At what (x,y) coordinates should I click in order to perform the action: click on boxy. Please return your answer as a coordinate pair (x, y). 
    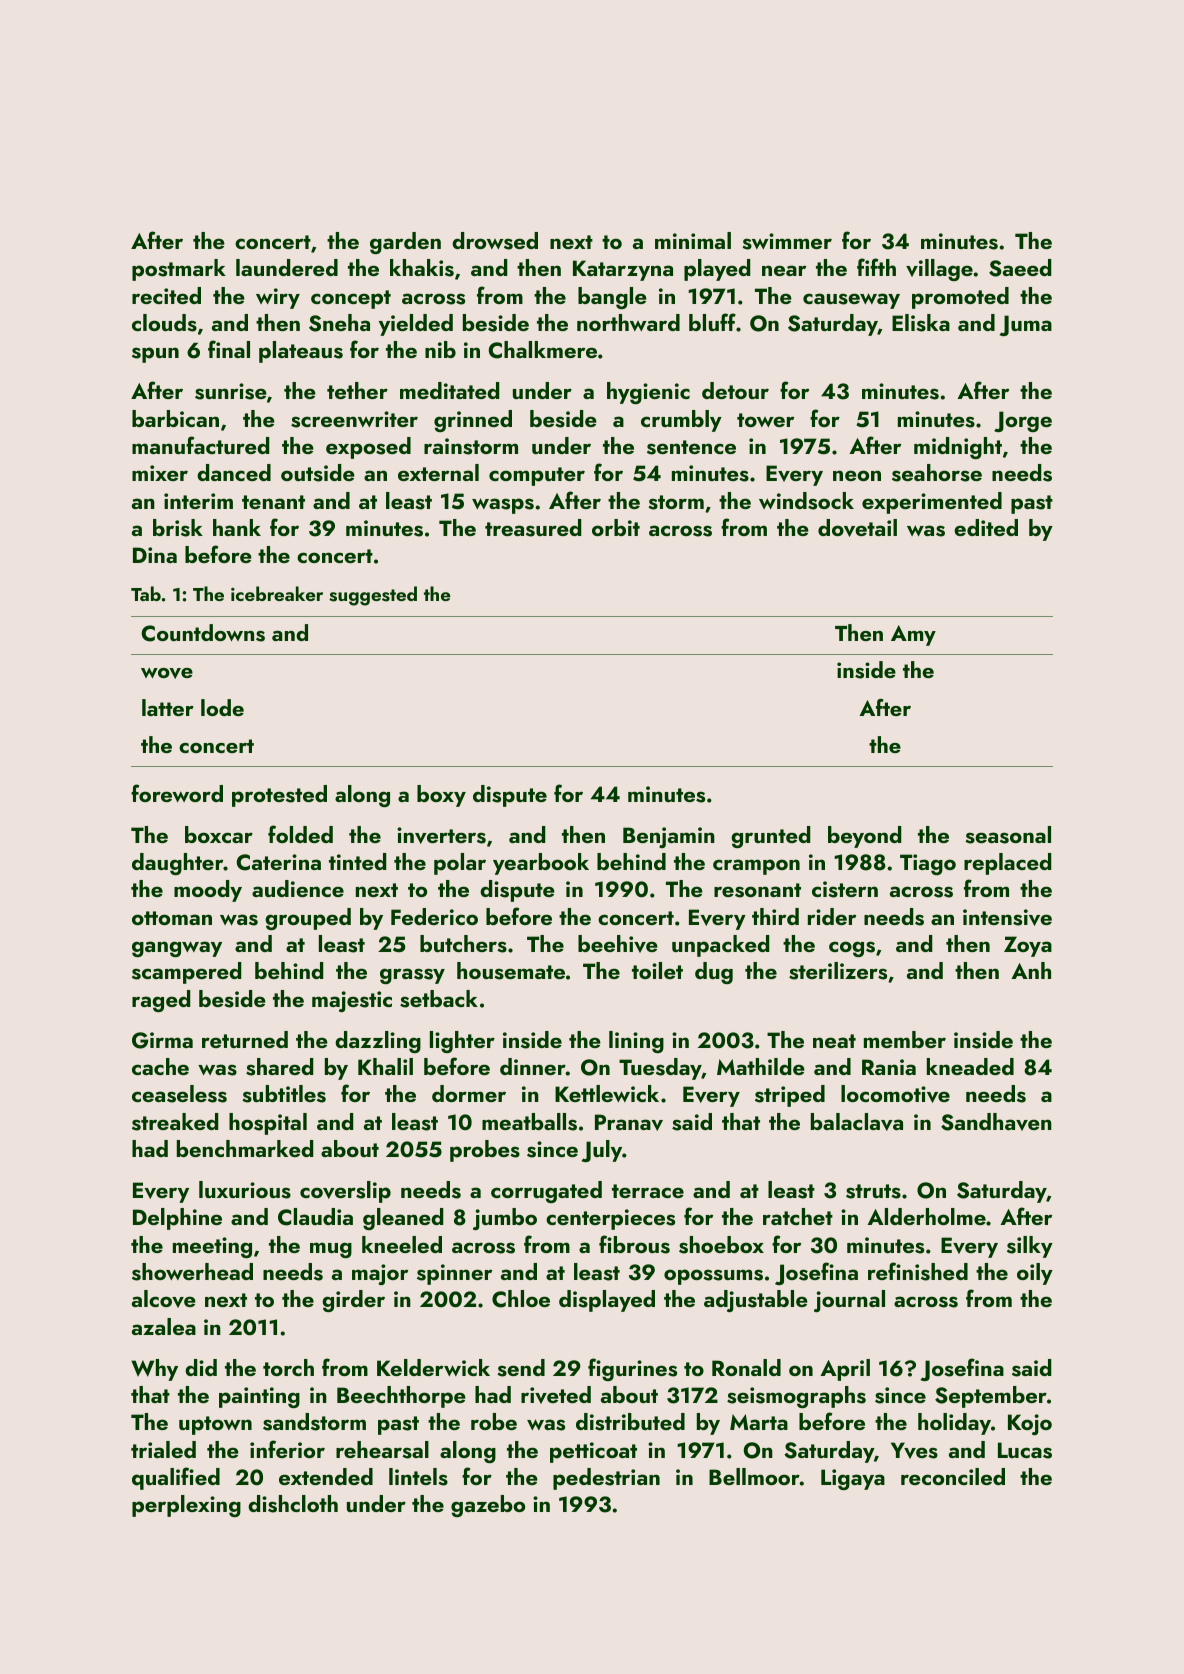
    Looking at the image, I should click on (441, 796).
